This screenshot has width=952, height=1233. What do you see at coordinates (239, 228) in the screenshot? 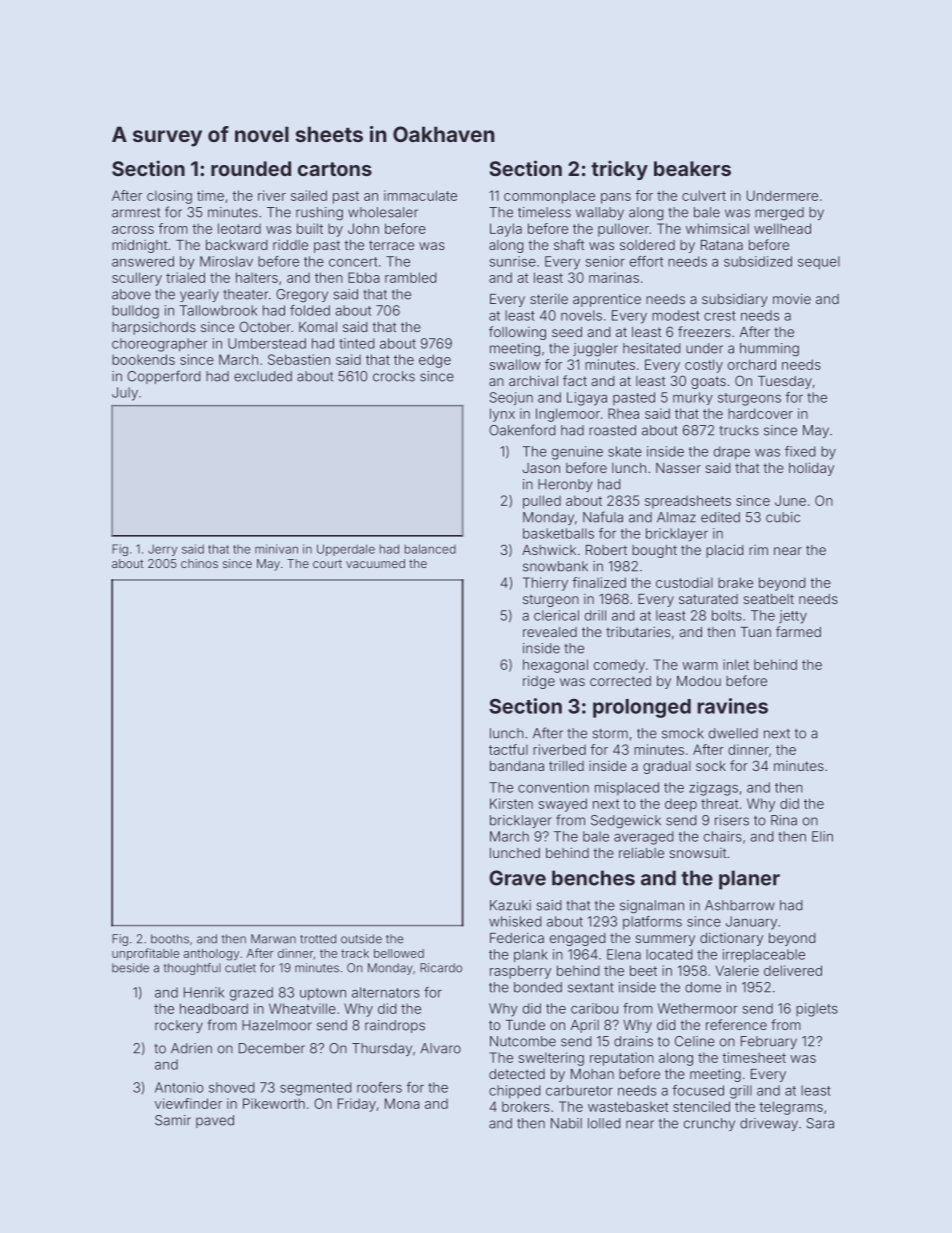
I see `leotard` at bounding box center [239, 228].
